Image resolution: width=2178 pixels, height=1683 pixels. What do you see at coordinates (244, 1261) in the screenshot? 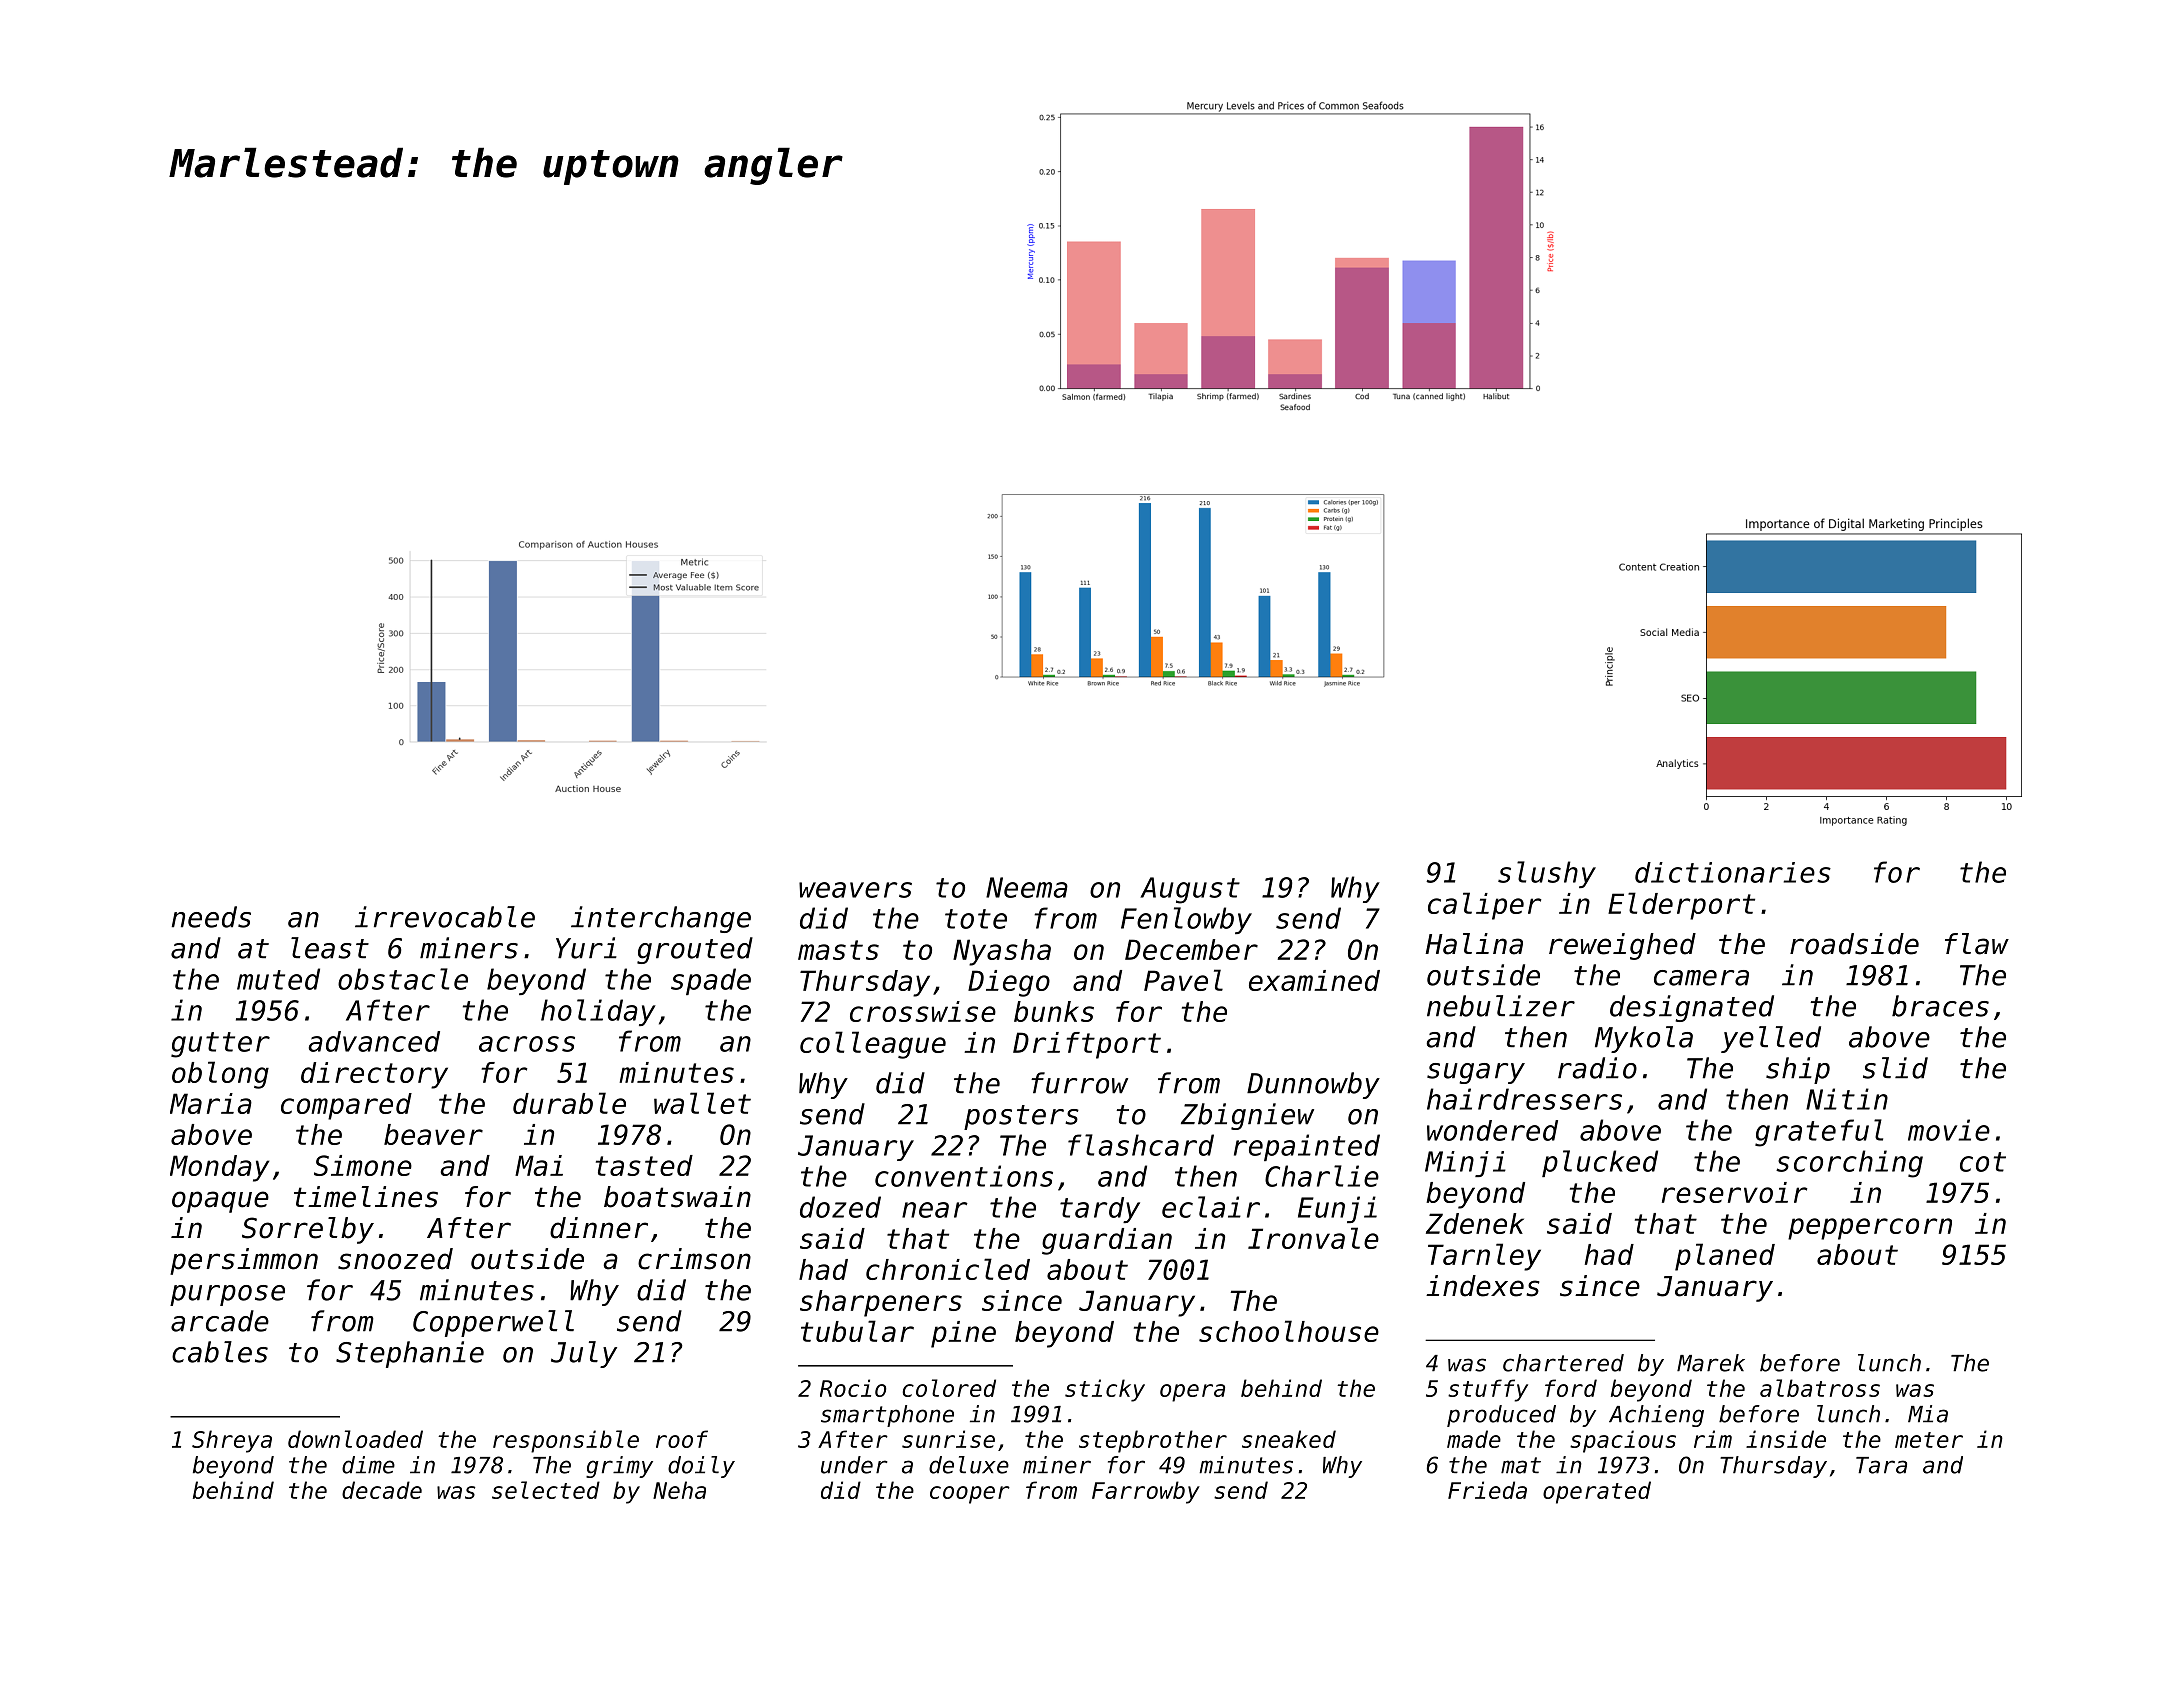
I see `persimmon` at bounding box center [244, 1261].
